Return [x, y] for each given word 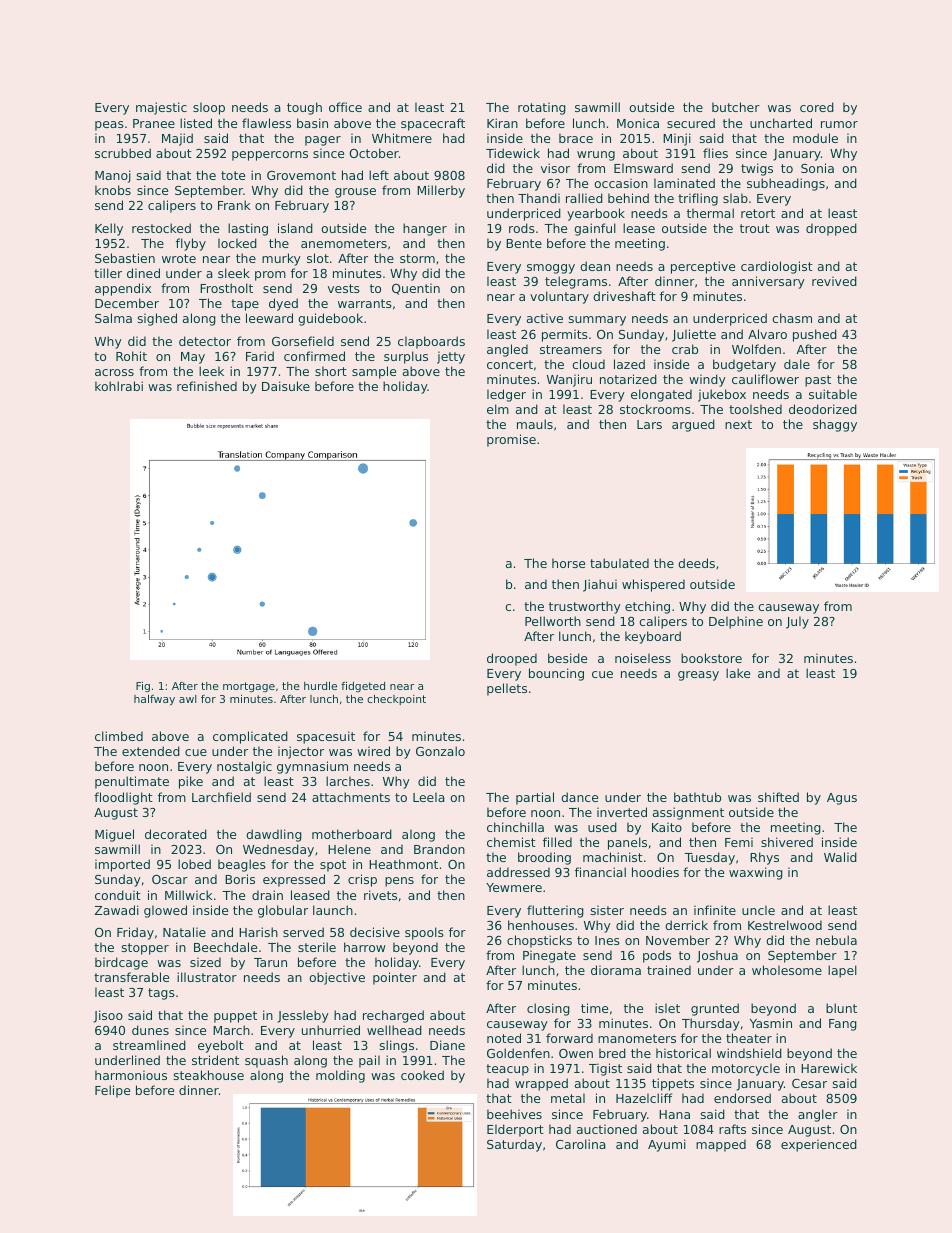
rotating [542, 108]
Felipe [112, 1091]
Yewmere [514, 887]
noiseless [643, 658]
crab [685, 349]
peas [109, 126]
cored [817, 107]
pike [191, 782]
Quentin [416, 289]
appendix [123, 289]
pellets [507, 689]
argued [693, 425]
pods [657, 956]
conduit [118, 895]
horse [568, 563]
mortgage [249, 687]
